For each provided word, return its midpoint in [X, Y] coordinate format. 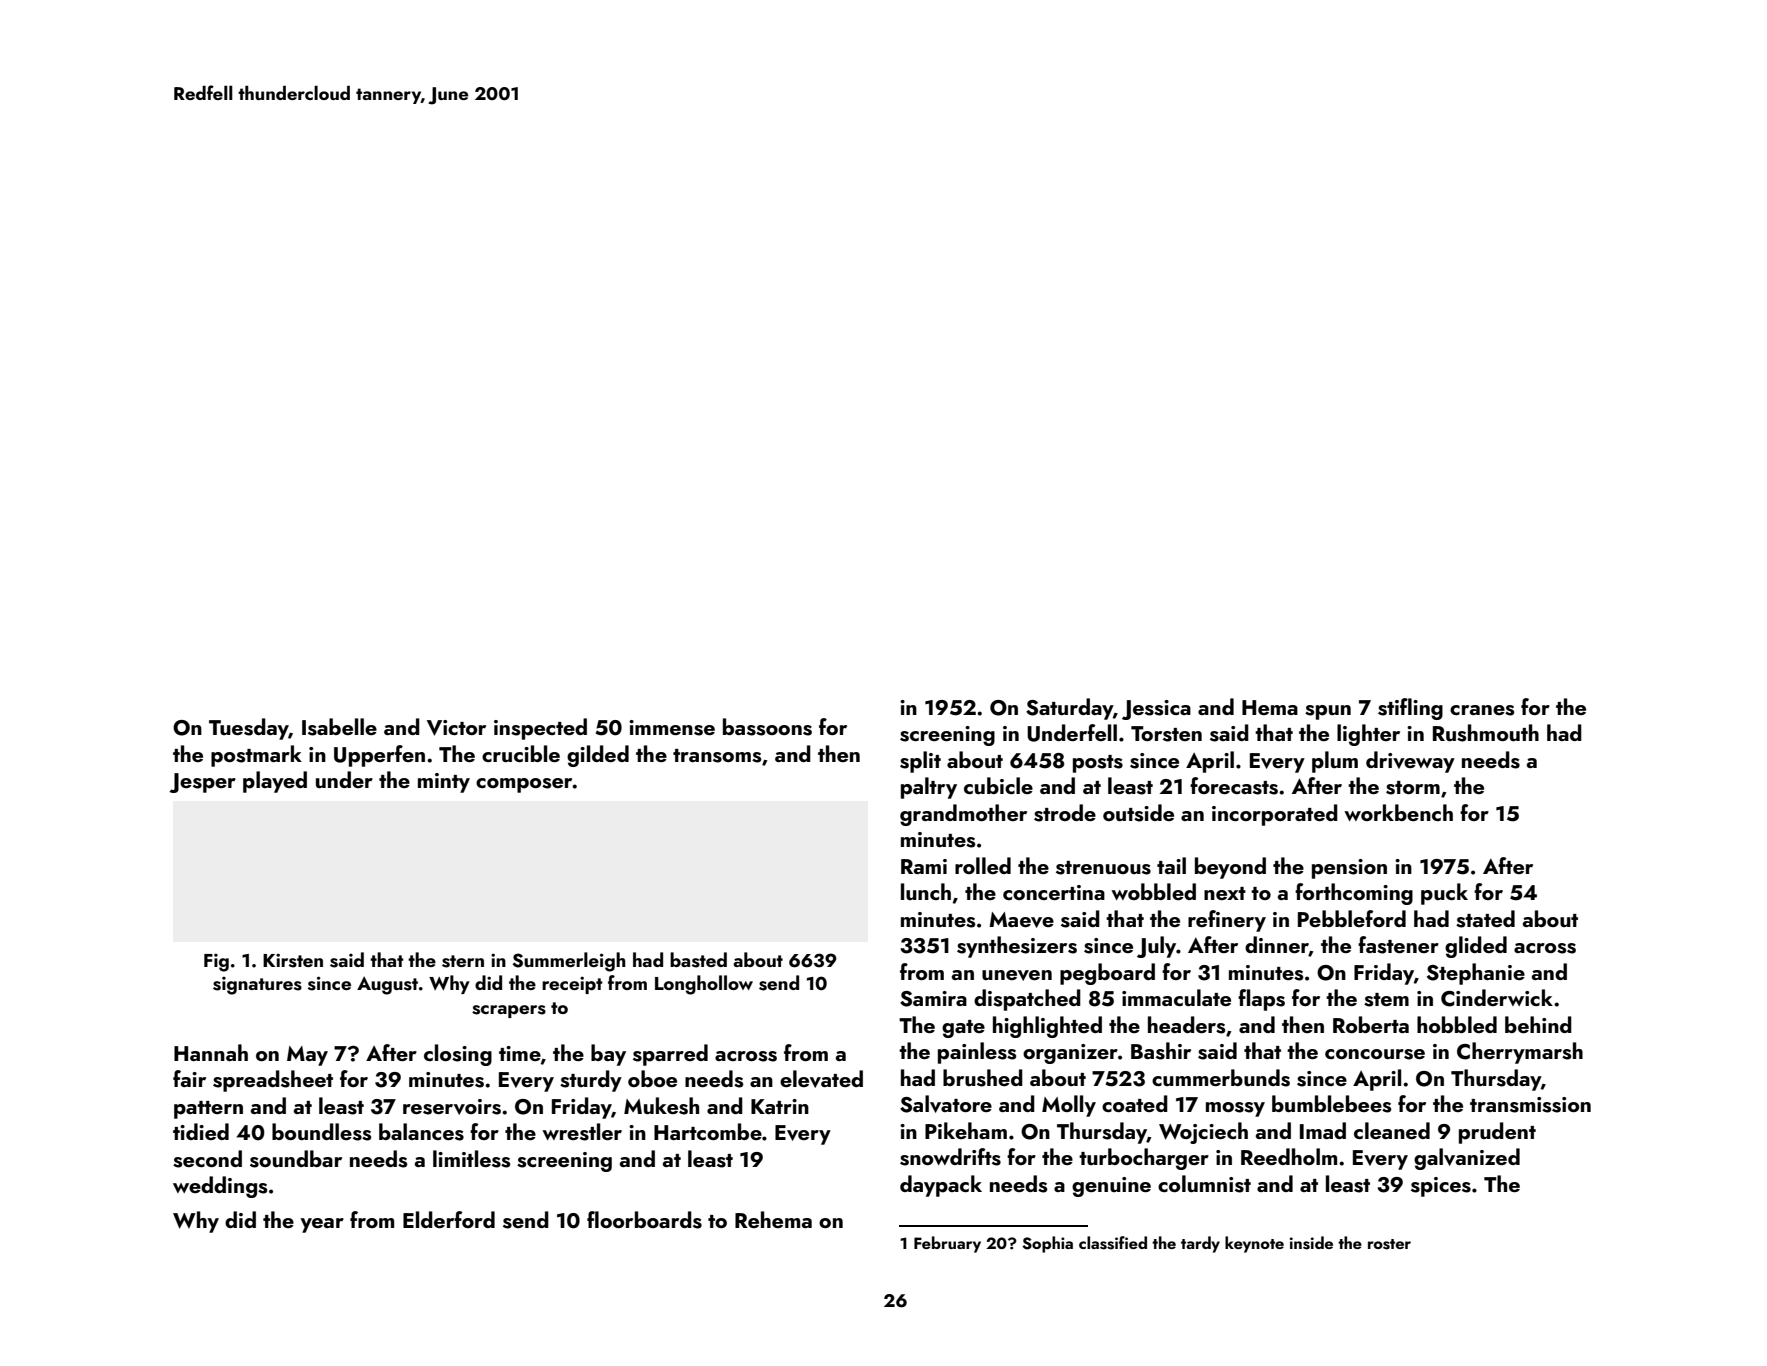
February [947, 1244]
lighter [1368, 735]
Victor [456, 728]
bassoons [767, 727]
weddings [220, 1187]
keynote [1254, 1244]
